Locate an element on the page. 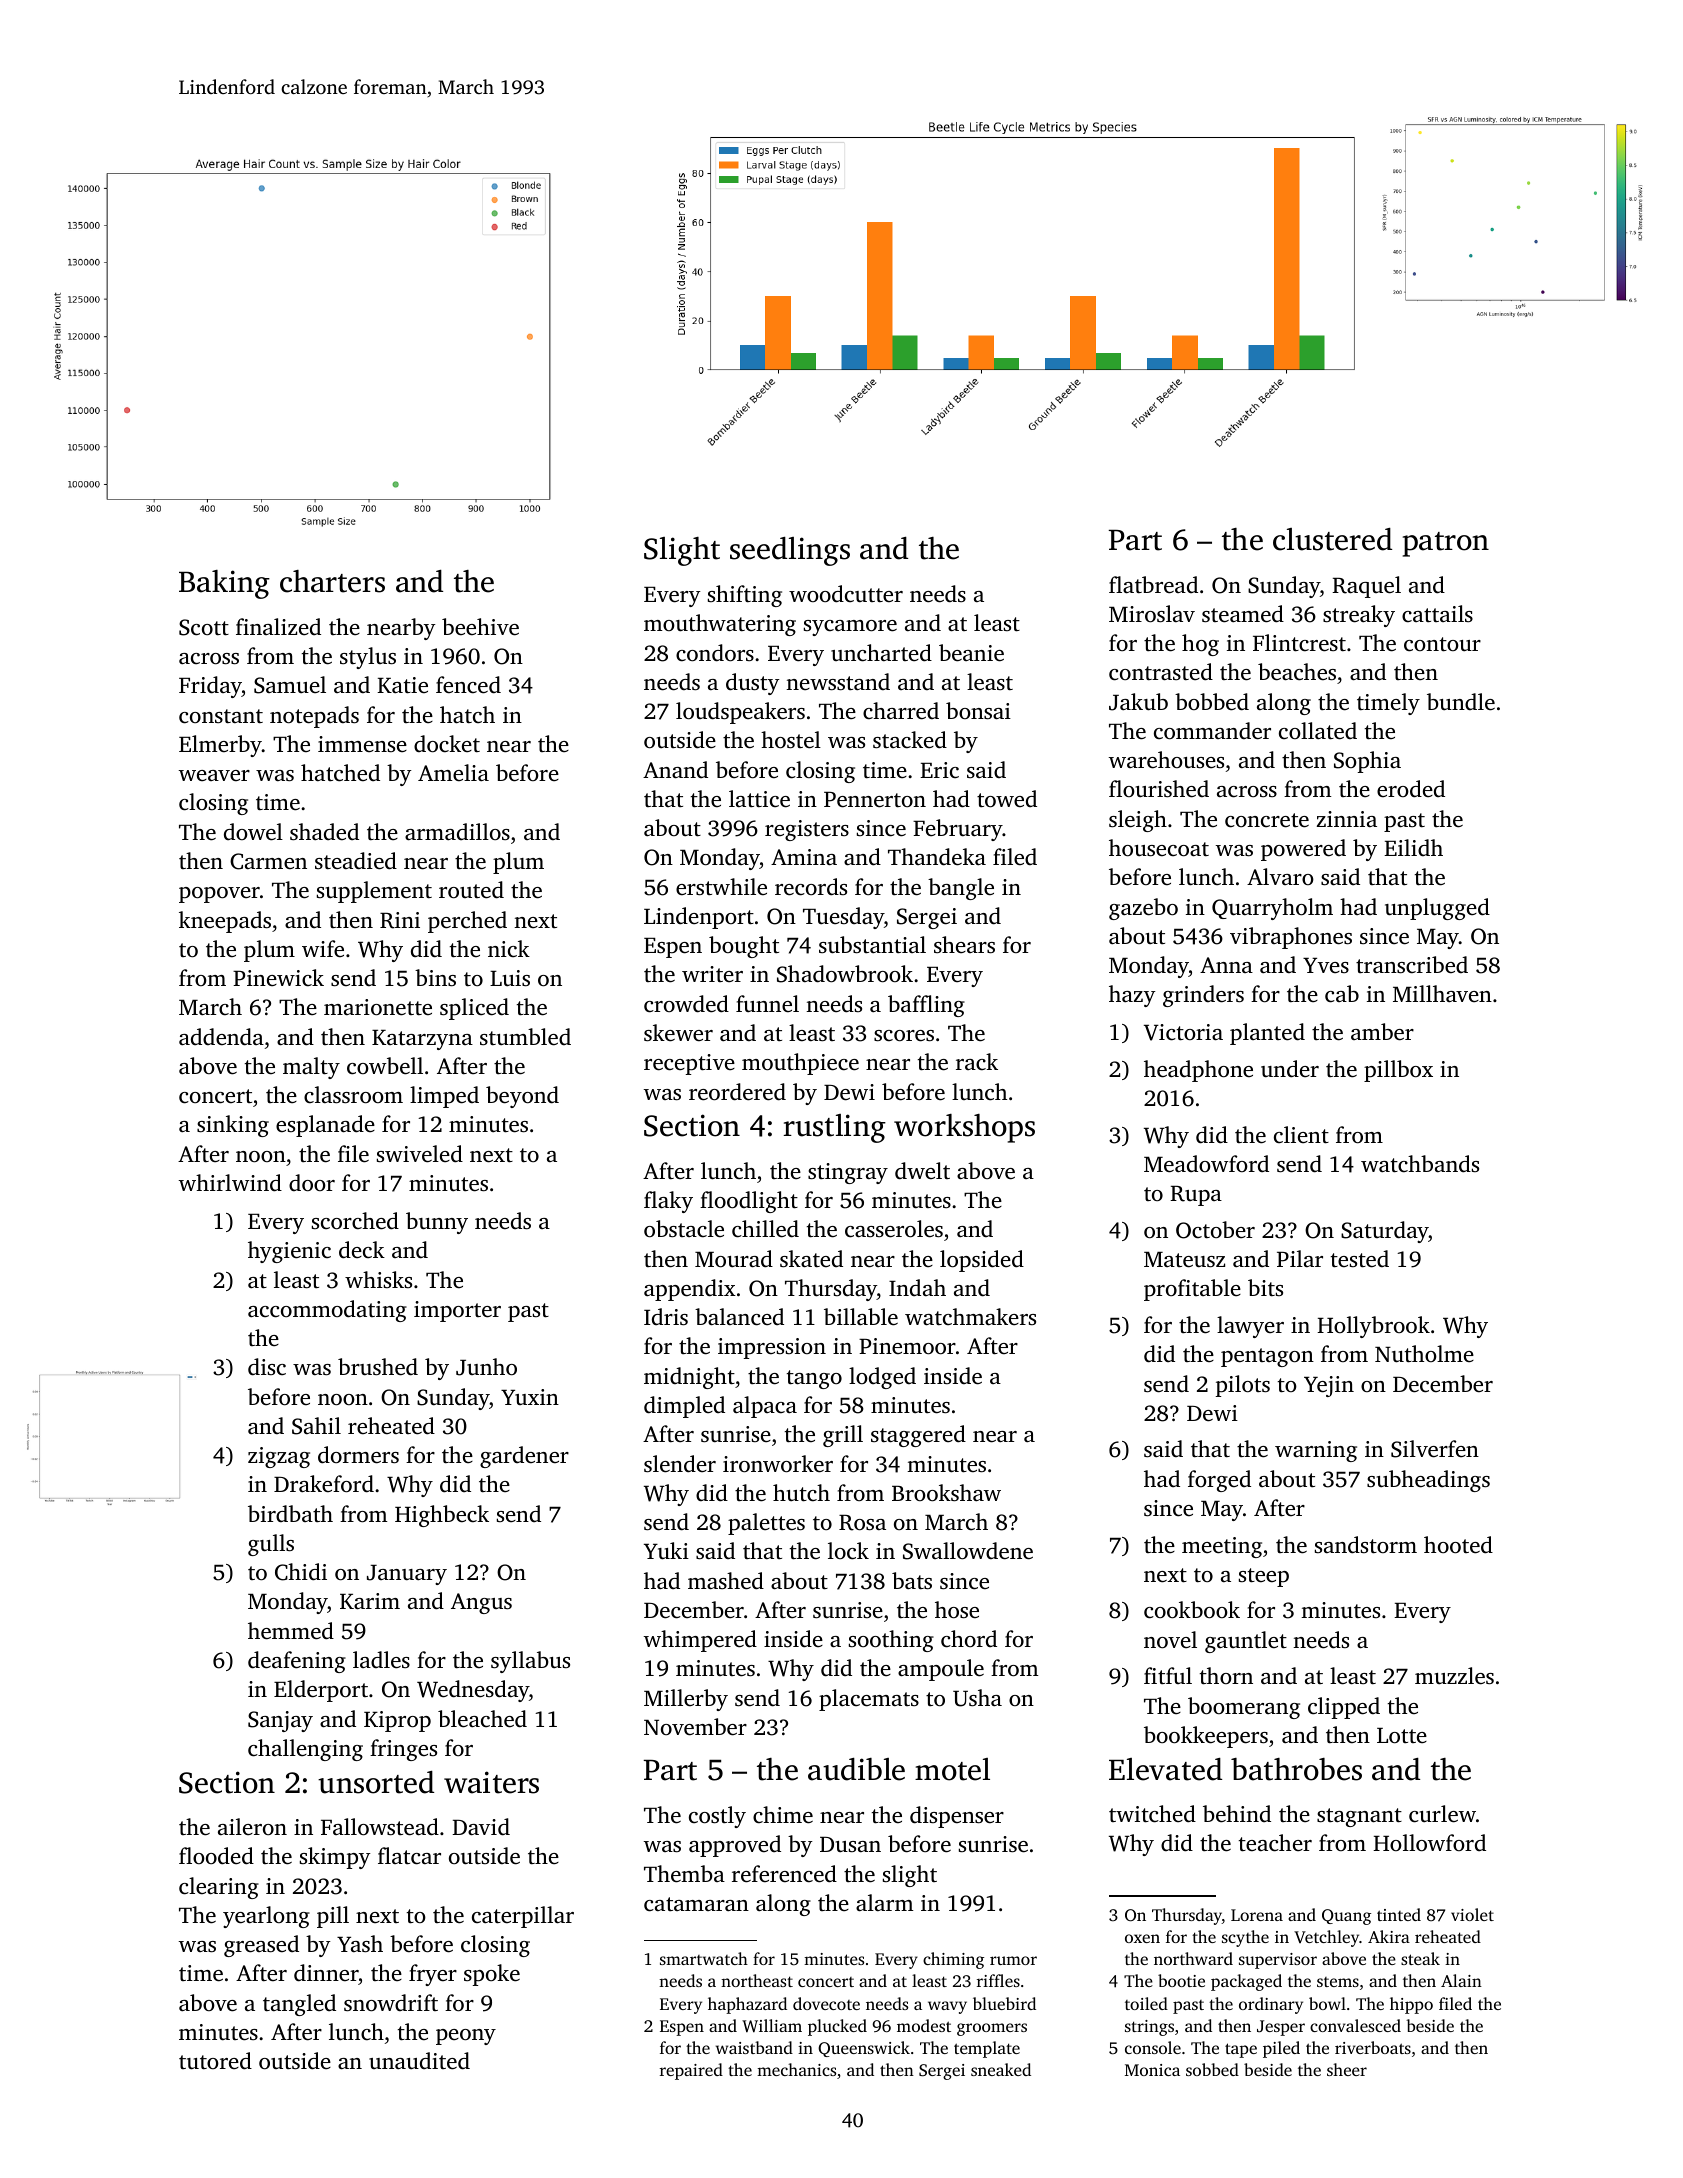 The width and height of the document is (1683, 2178). haphazard is located at coordinates (747, 2005).
